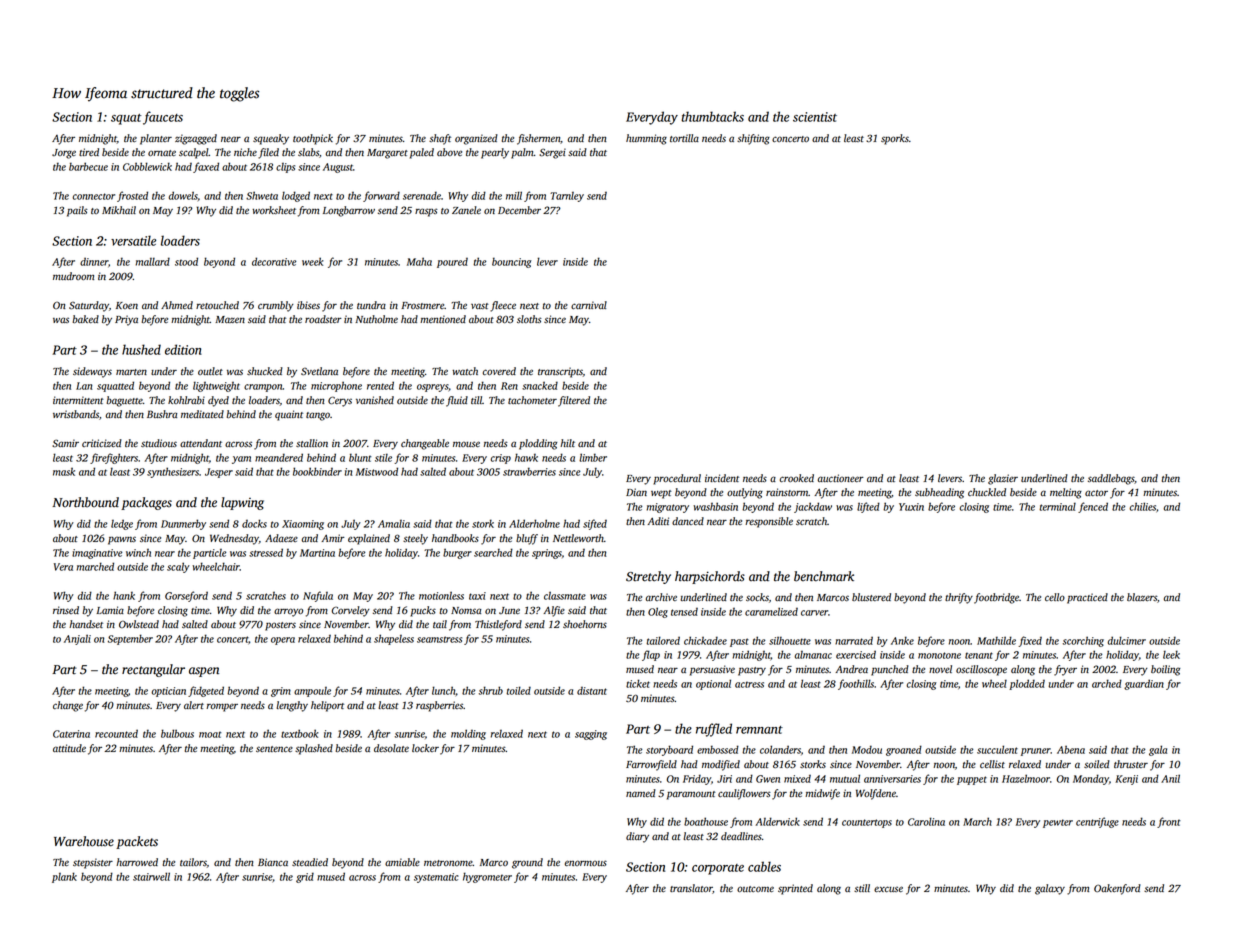 The image size is (1233, 952). Describe the element at coordinates (589, 305) in the screenshot. I see `carnival` at that location.
